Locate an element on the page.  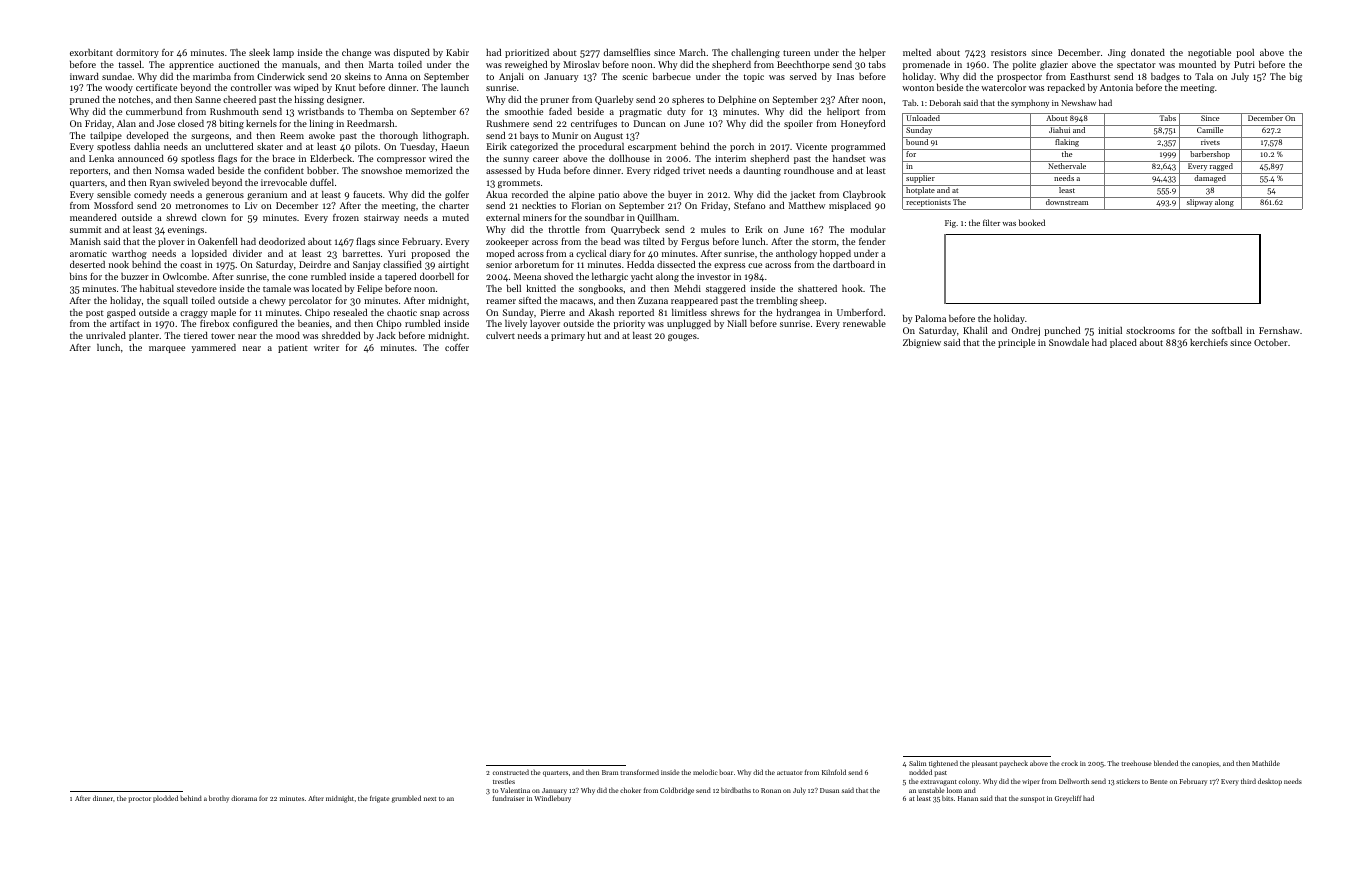
hook is located at coordinates (852, 288).
